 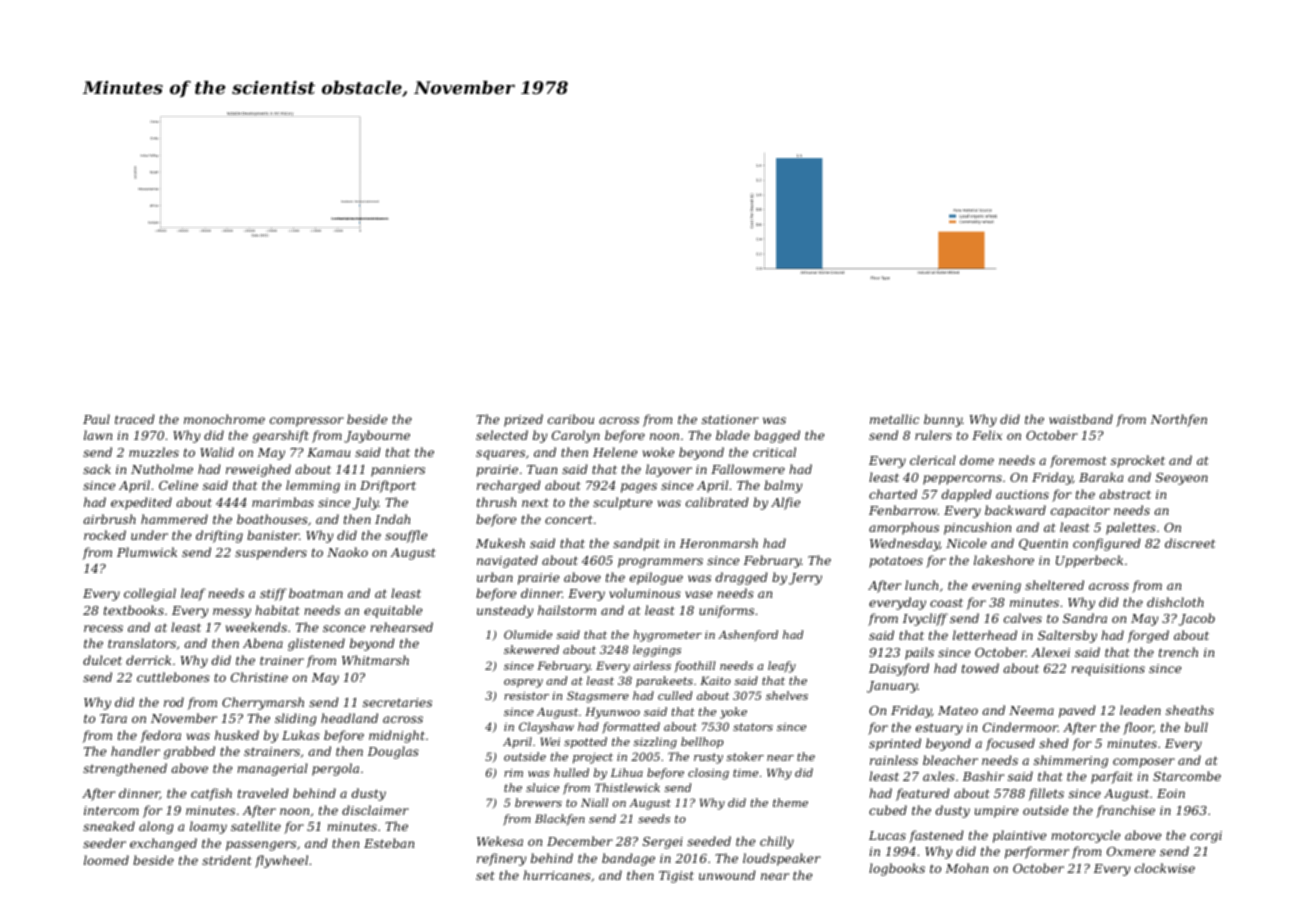 What do you see at coordinates (669, 470) in the page?
I see `layover` at bounding box center [669, 470].
